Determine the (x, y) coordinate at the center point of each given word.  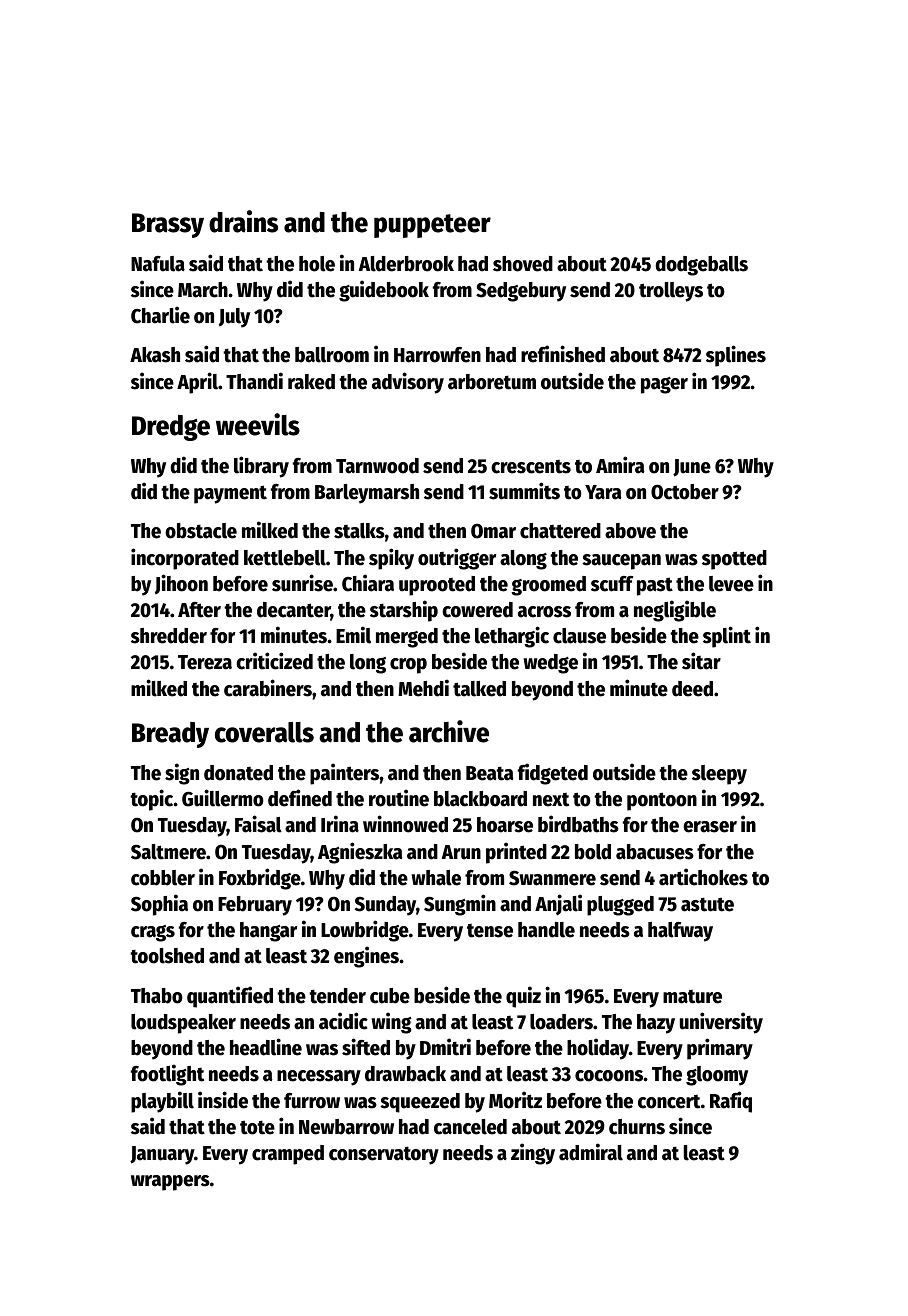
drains (243, 221)
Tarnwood (377, 466)
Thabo (157, 996)
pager (664, 385)
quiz (523, 997)
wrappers (170, 1183)
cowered (477, 610)
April (197, 383)
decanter (294, 611)
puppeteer (432, 226)
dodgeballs (702, 266)
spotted (734, 560)
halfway (680, 932)
